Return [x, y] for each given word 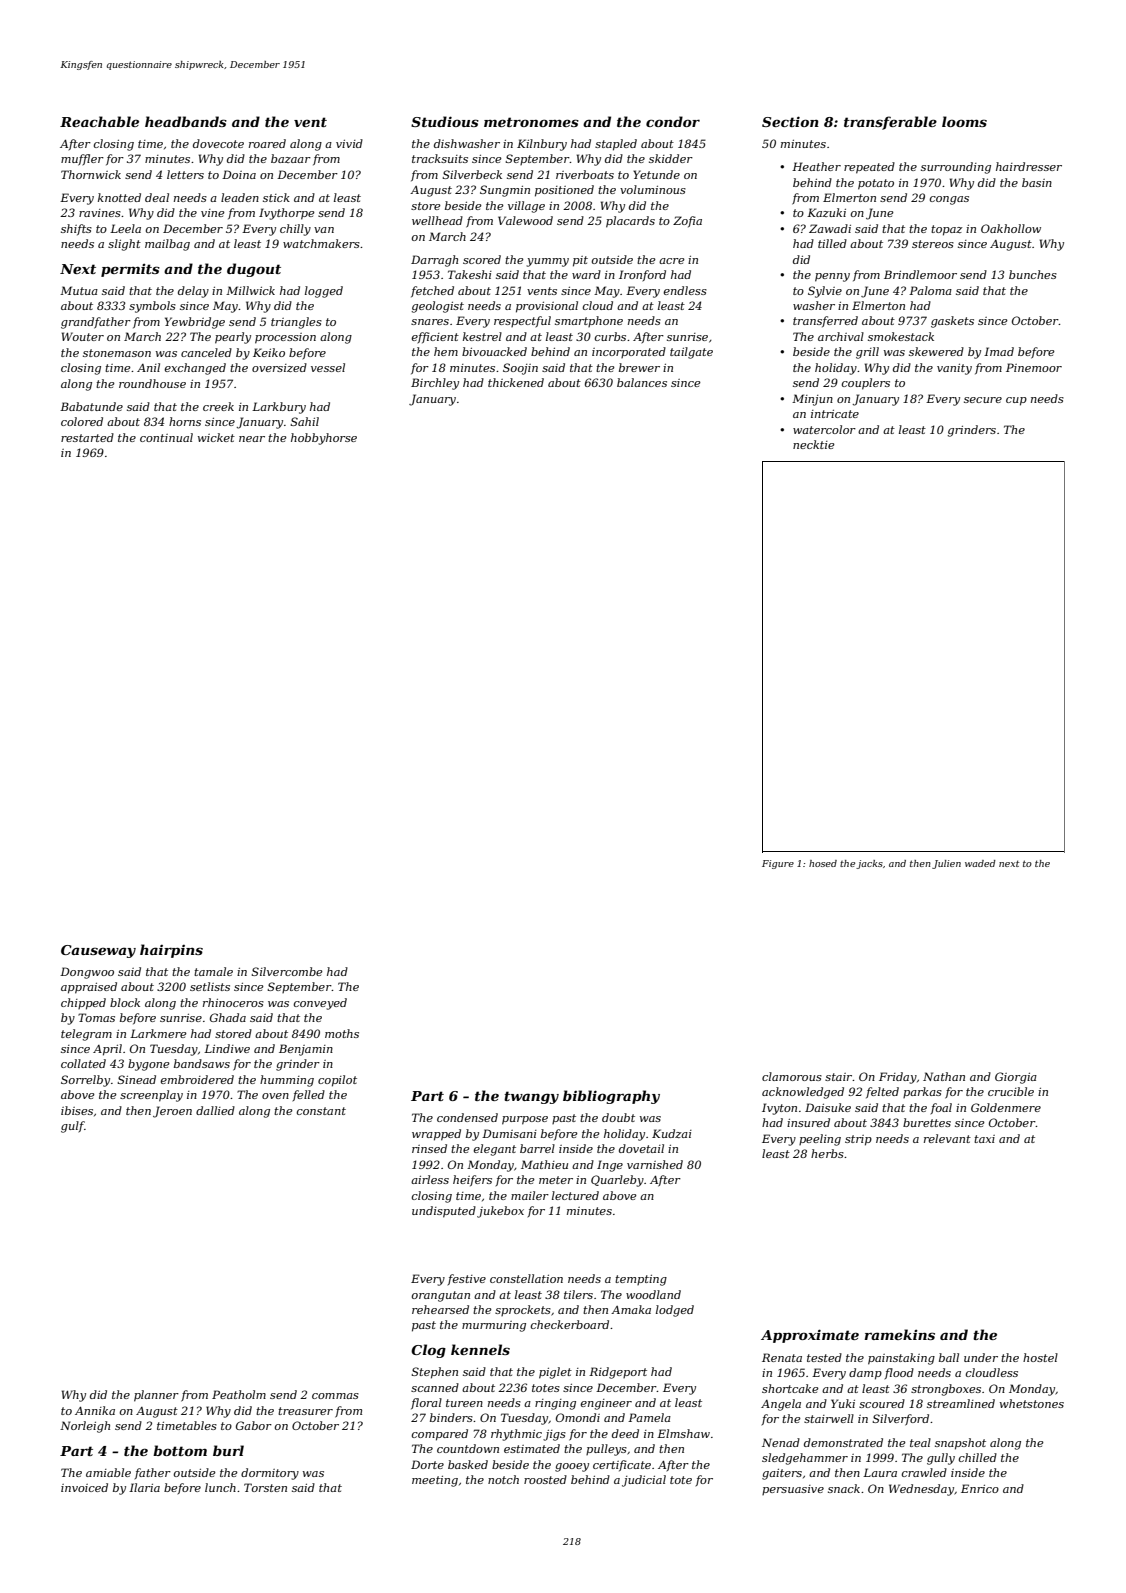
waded [980, 863]
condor [673, 121]
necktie [814, 444]
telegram [86, 1035]
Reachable [99, 121]
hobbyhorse [324, 439]
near [252, 439]
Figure [778, 864]
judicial [644, 1481]
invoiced [84, 1487]
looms [964, 121]
